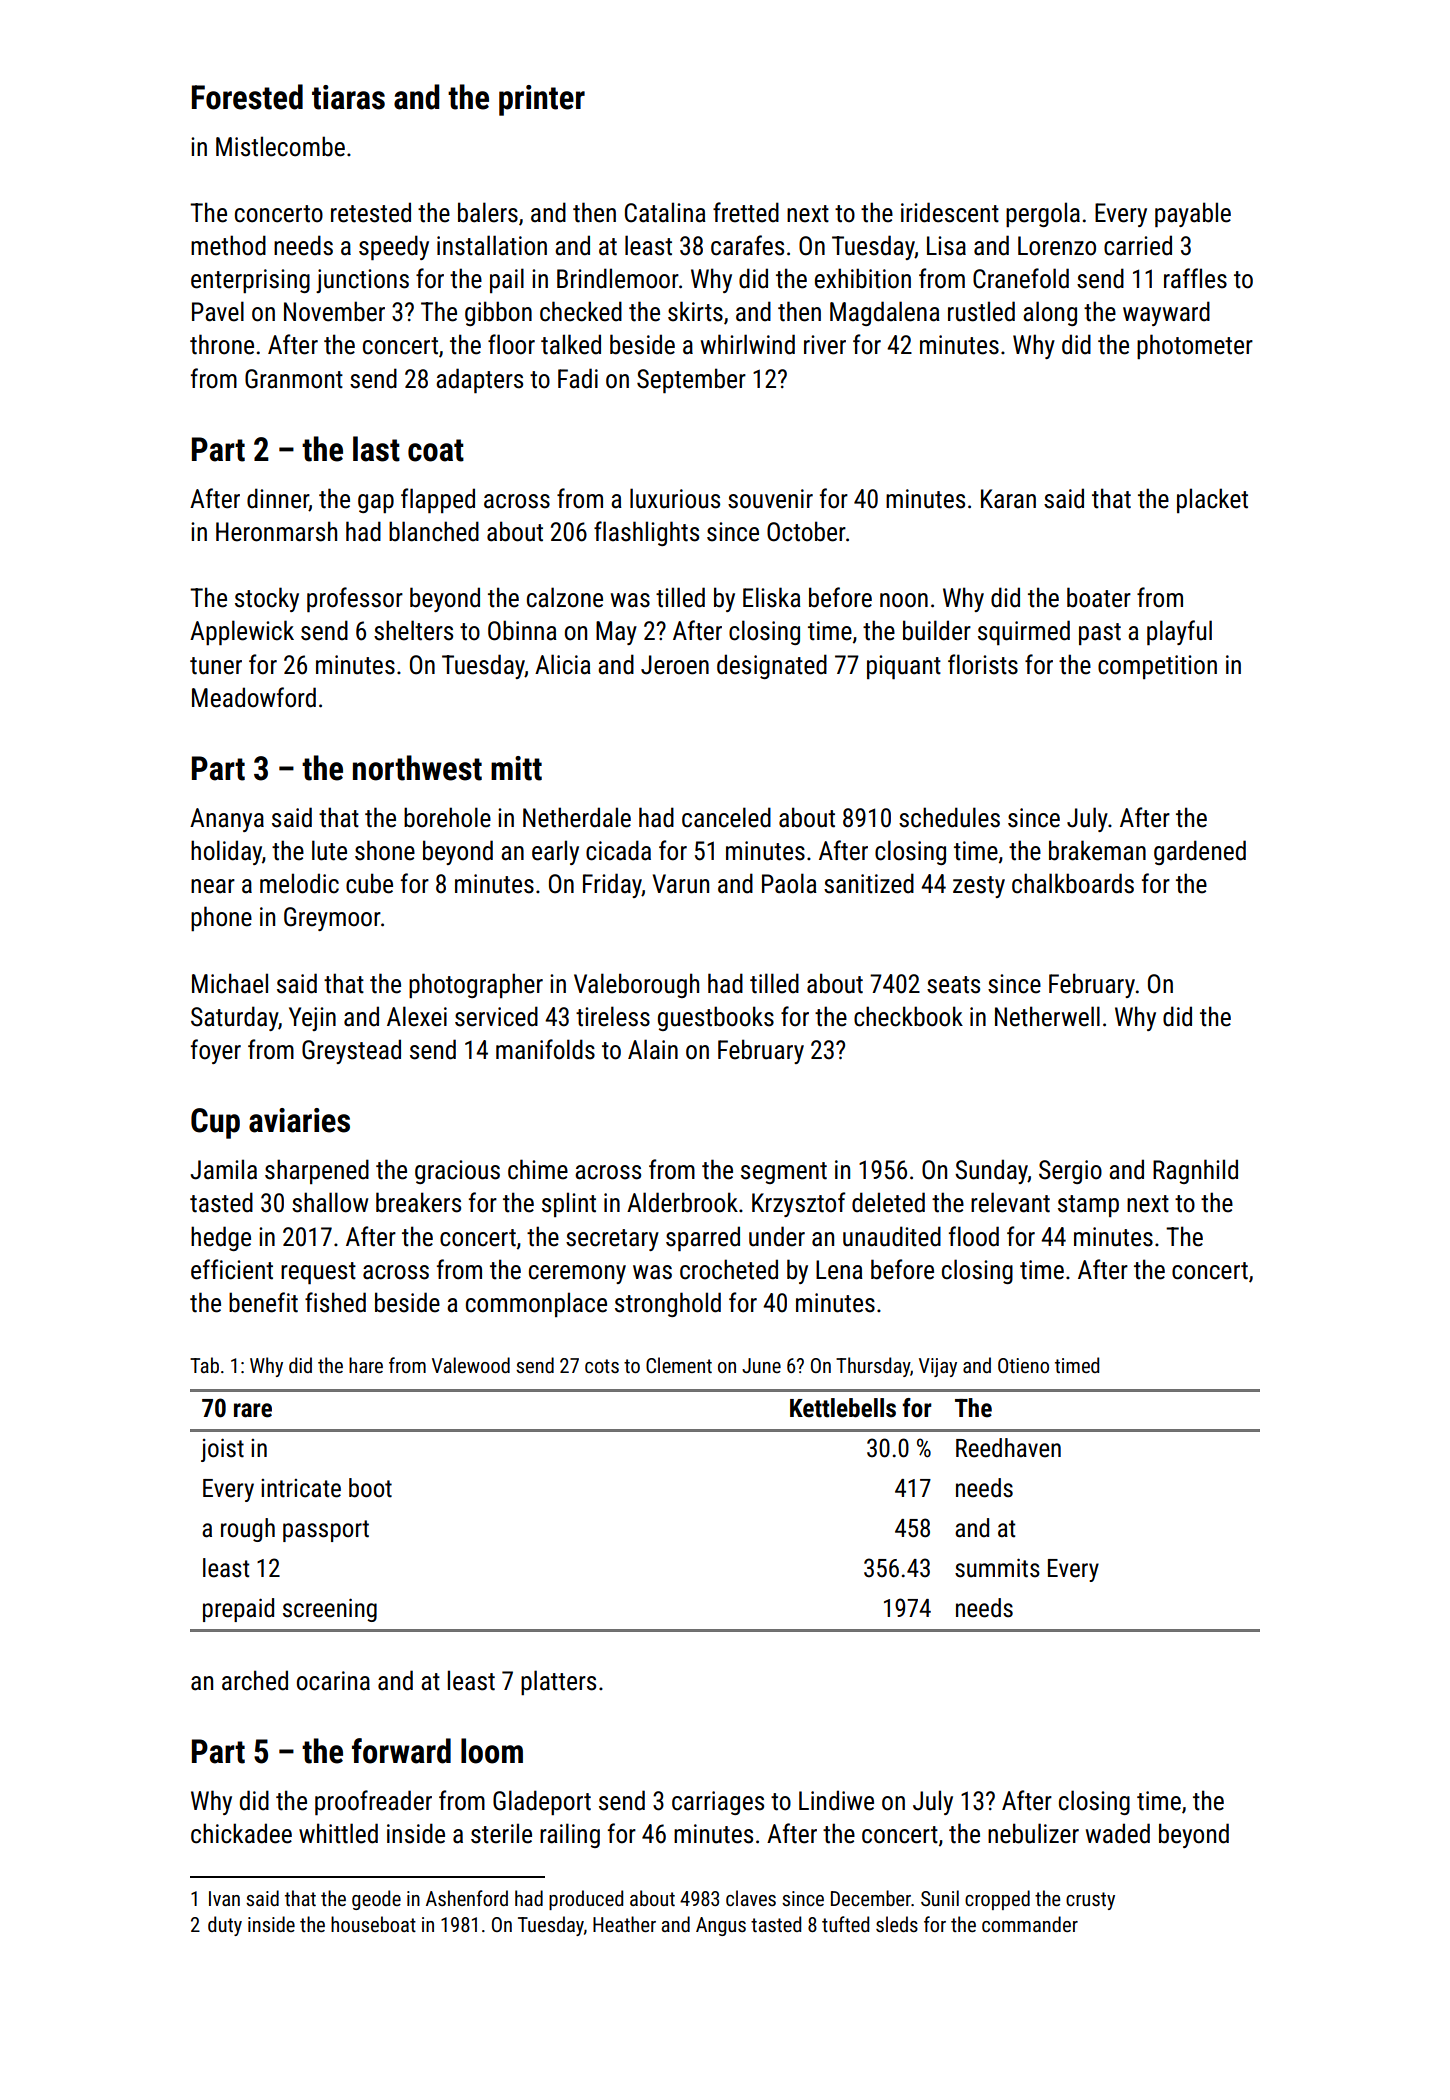  Describe the element at coordinates (1043, 214) in the page. I see `pergola` at that location.
